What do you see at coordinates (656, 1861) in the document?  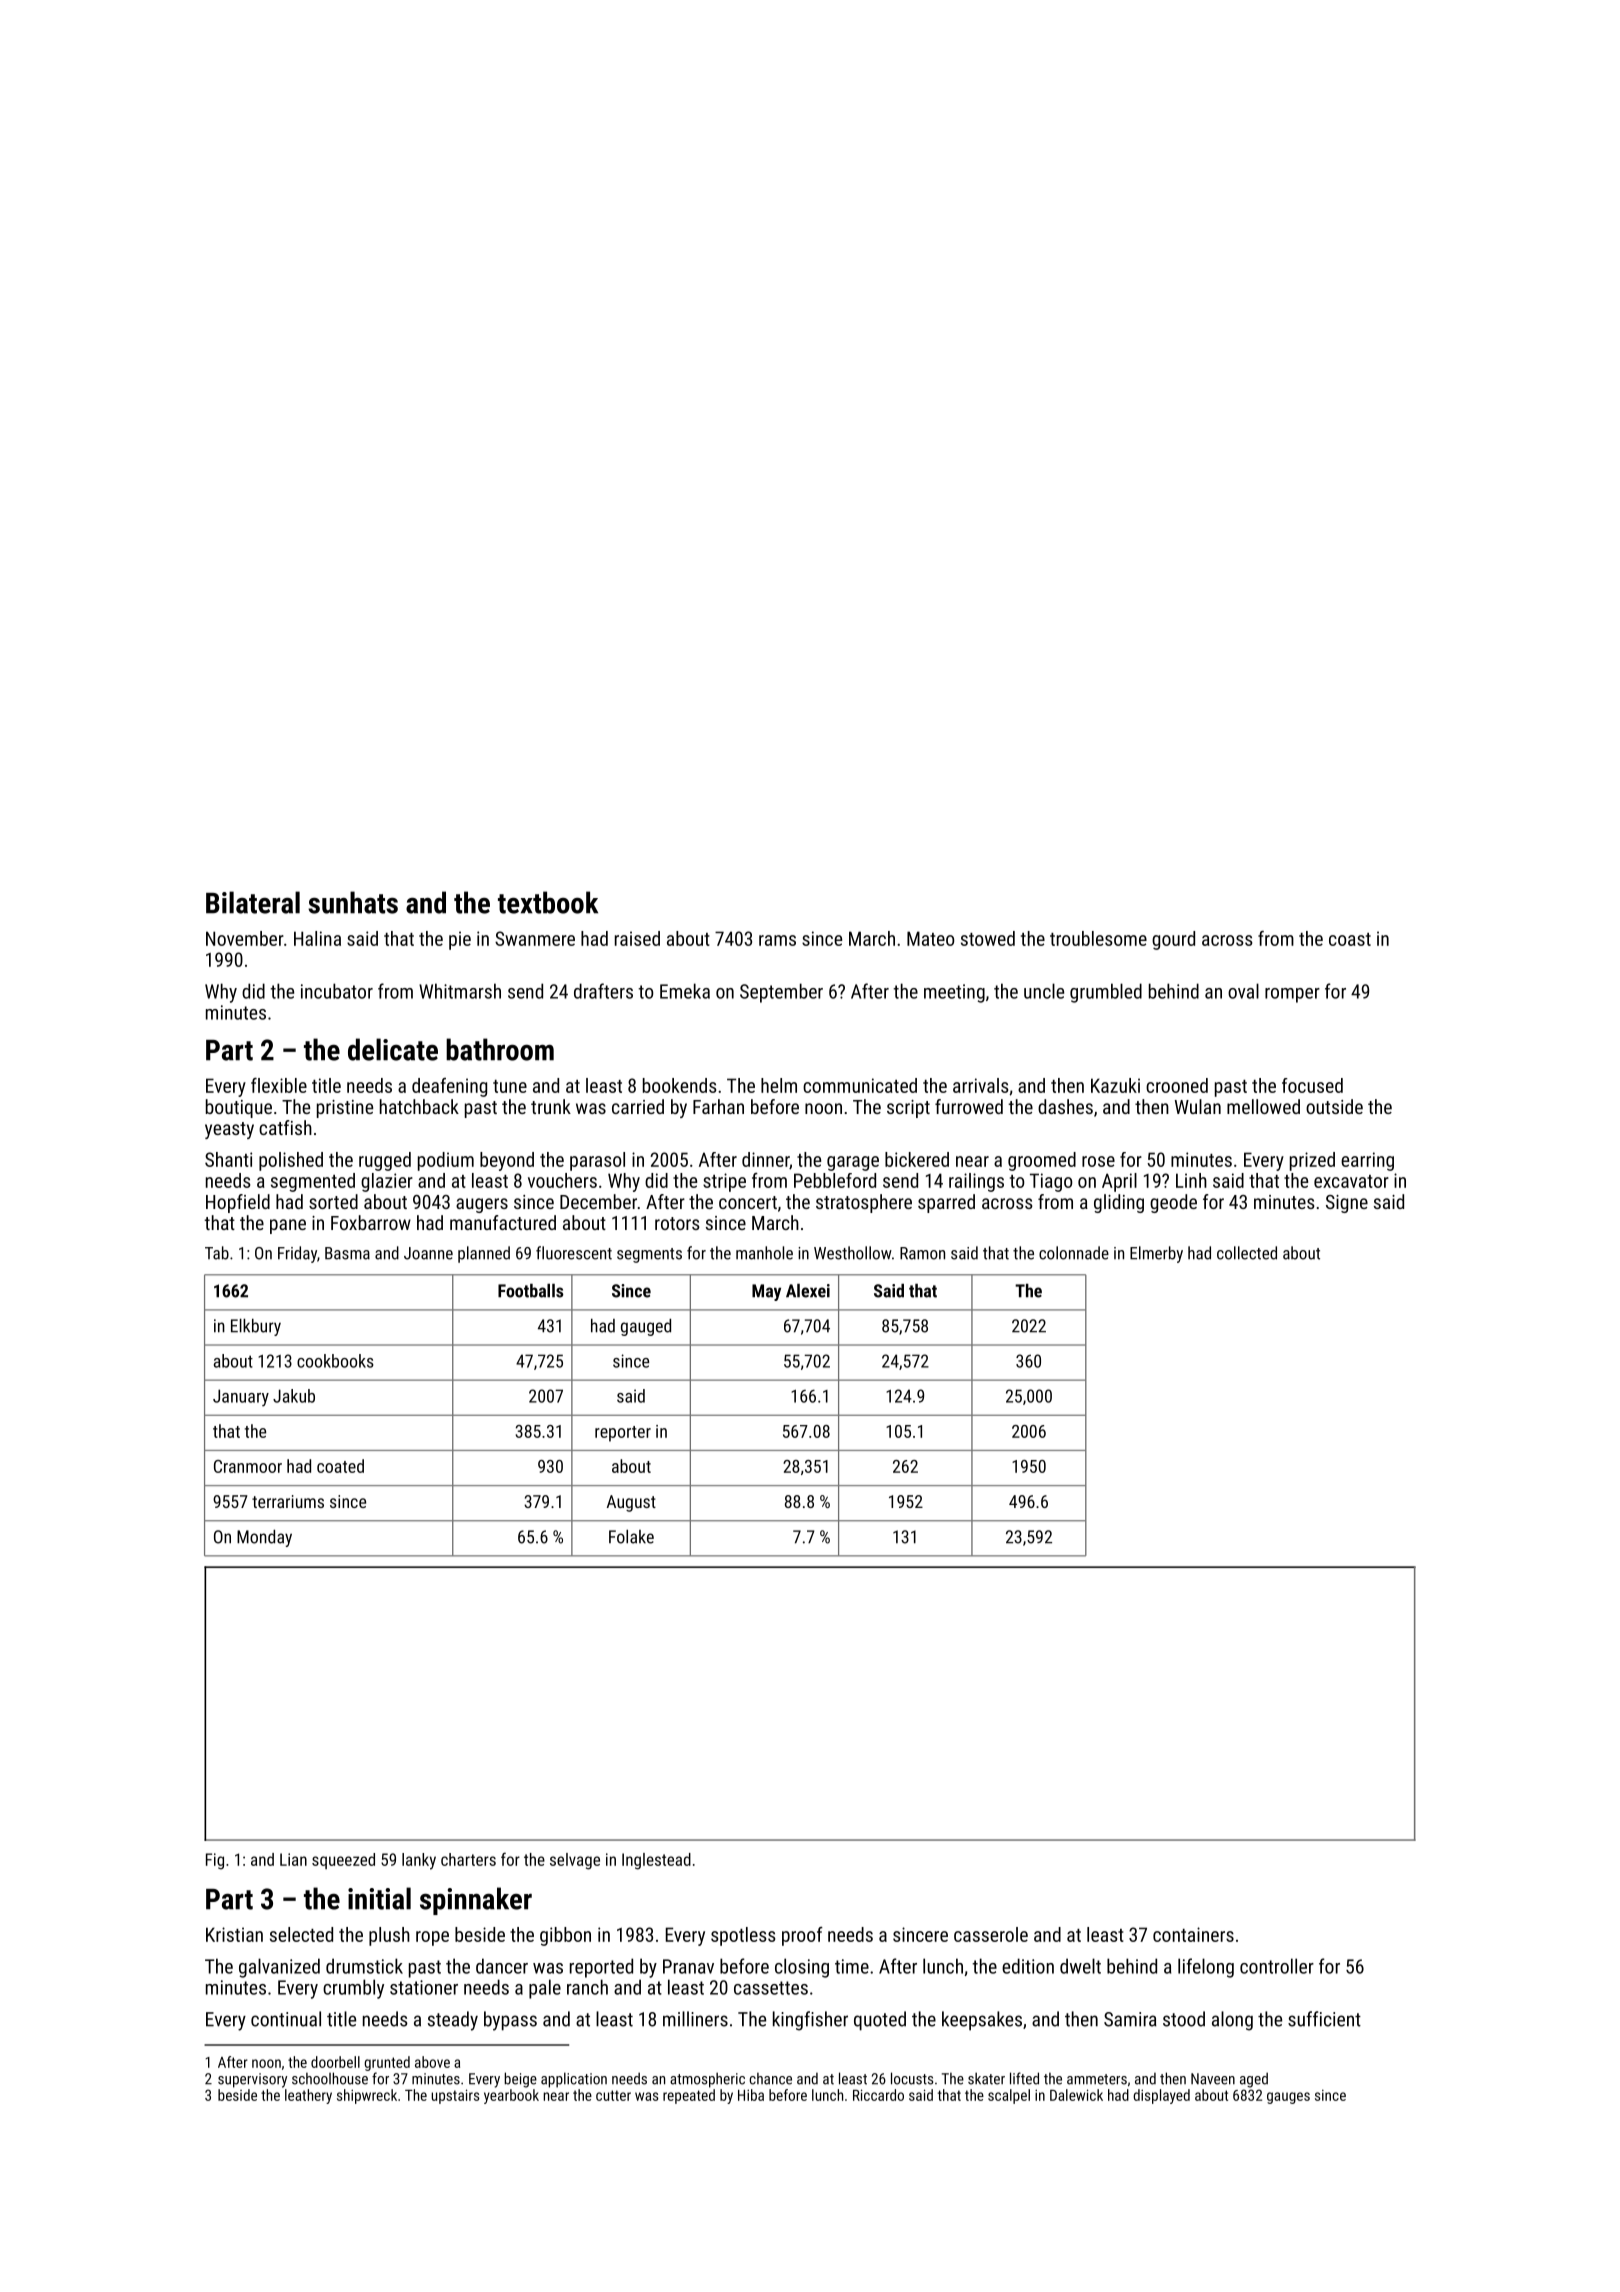 I see `Inglestead` at bounding box center [656, 1861].
